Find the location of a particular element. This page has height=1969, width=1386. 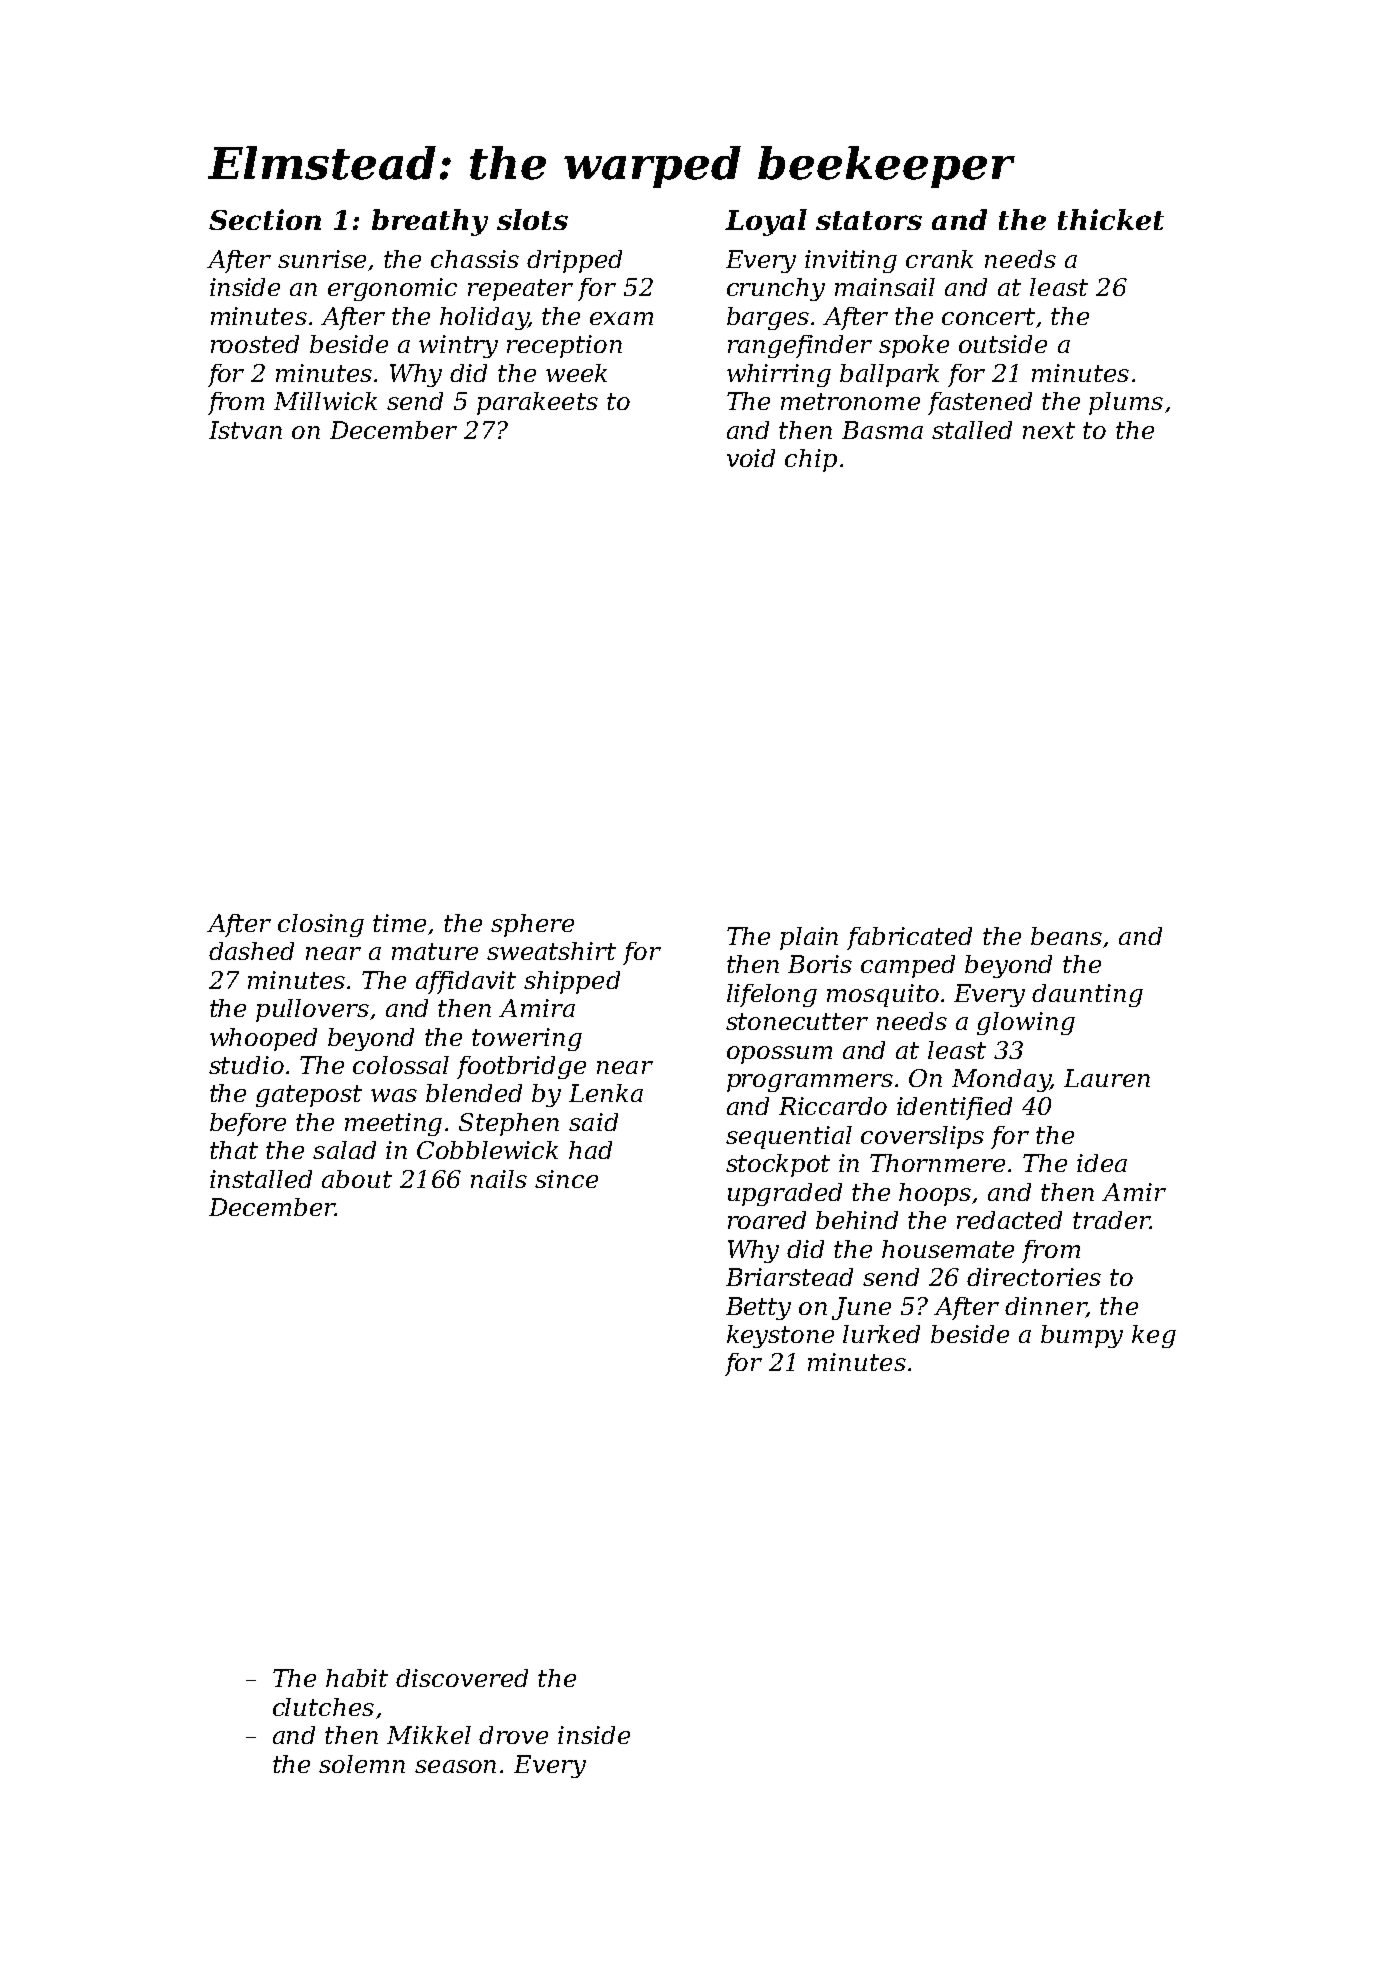

season is located at coordinates (455, 1766).
